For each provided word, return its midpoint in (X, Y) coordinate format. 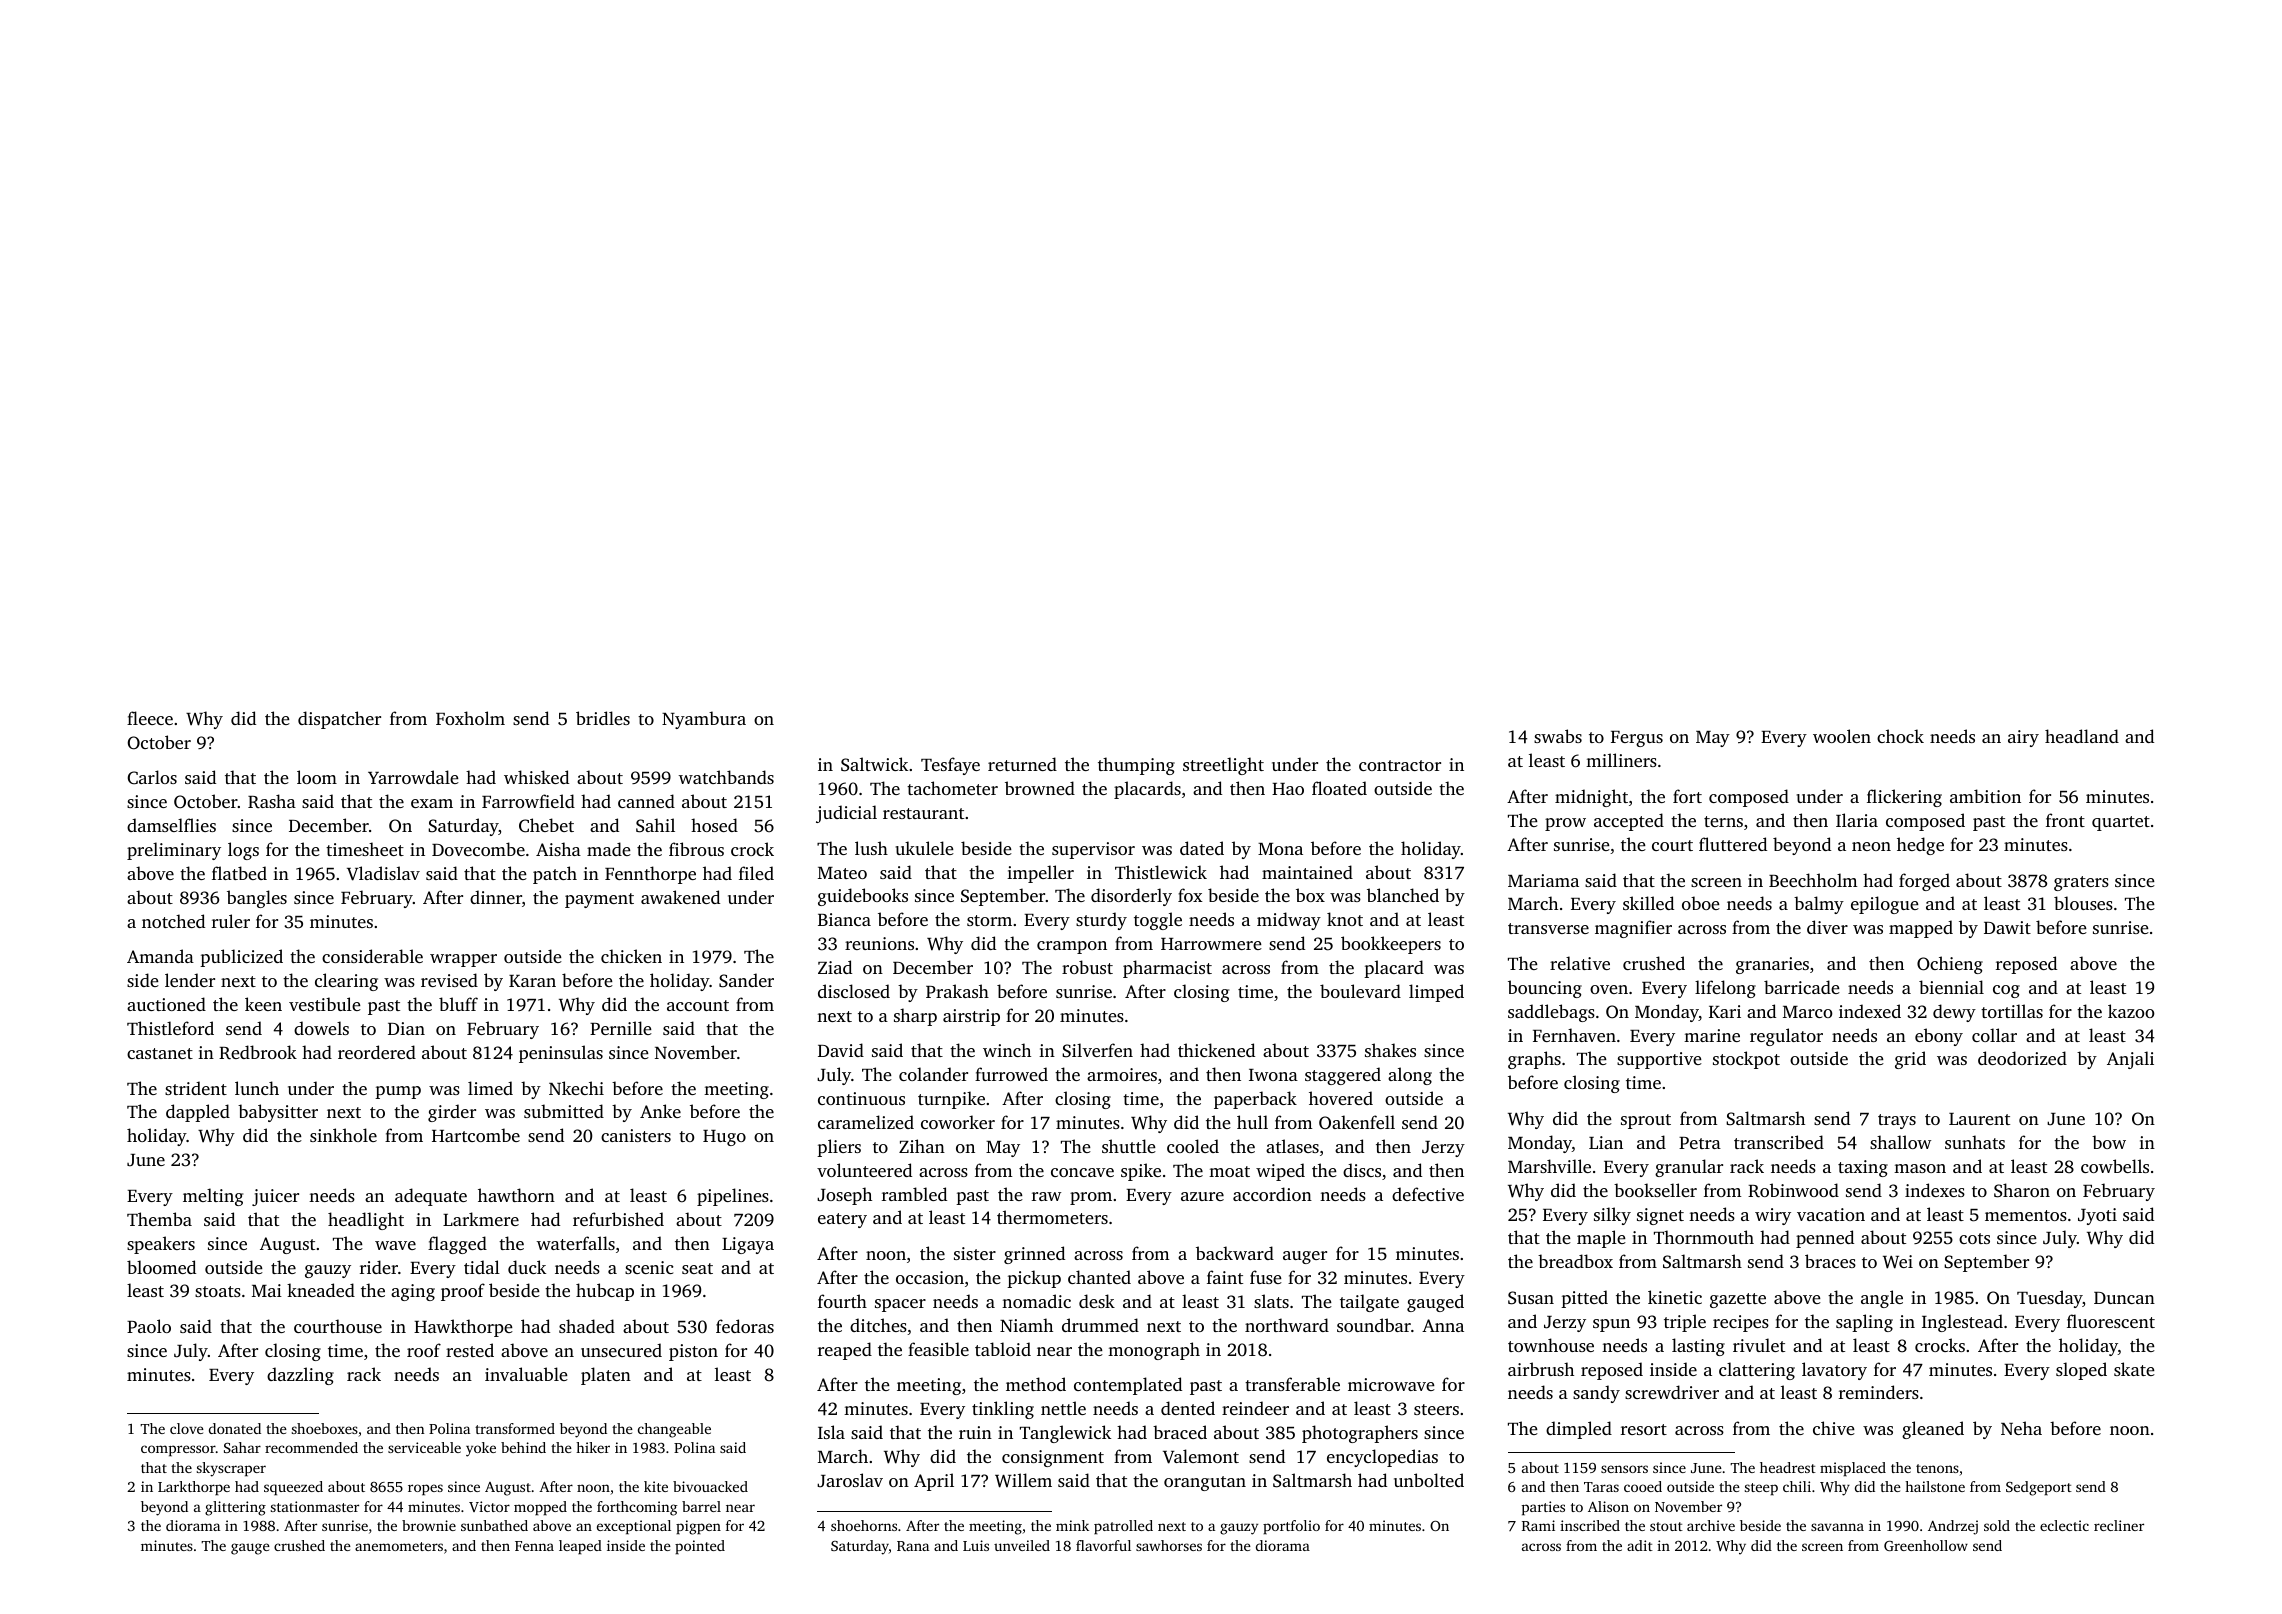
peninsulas (561, 1054)
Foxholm (470, 718)
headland (2082, 736)
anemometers (399, 1546)
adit (1640, 1545)
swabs (1558, 736)
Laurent (1979, 1119)
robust (1087, 967)
